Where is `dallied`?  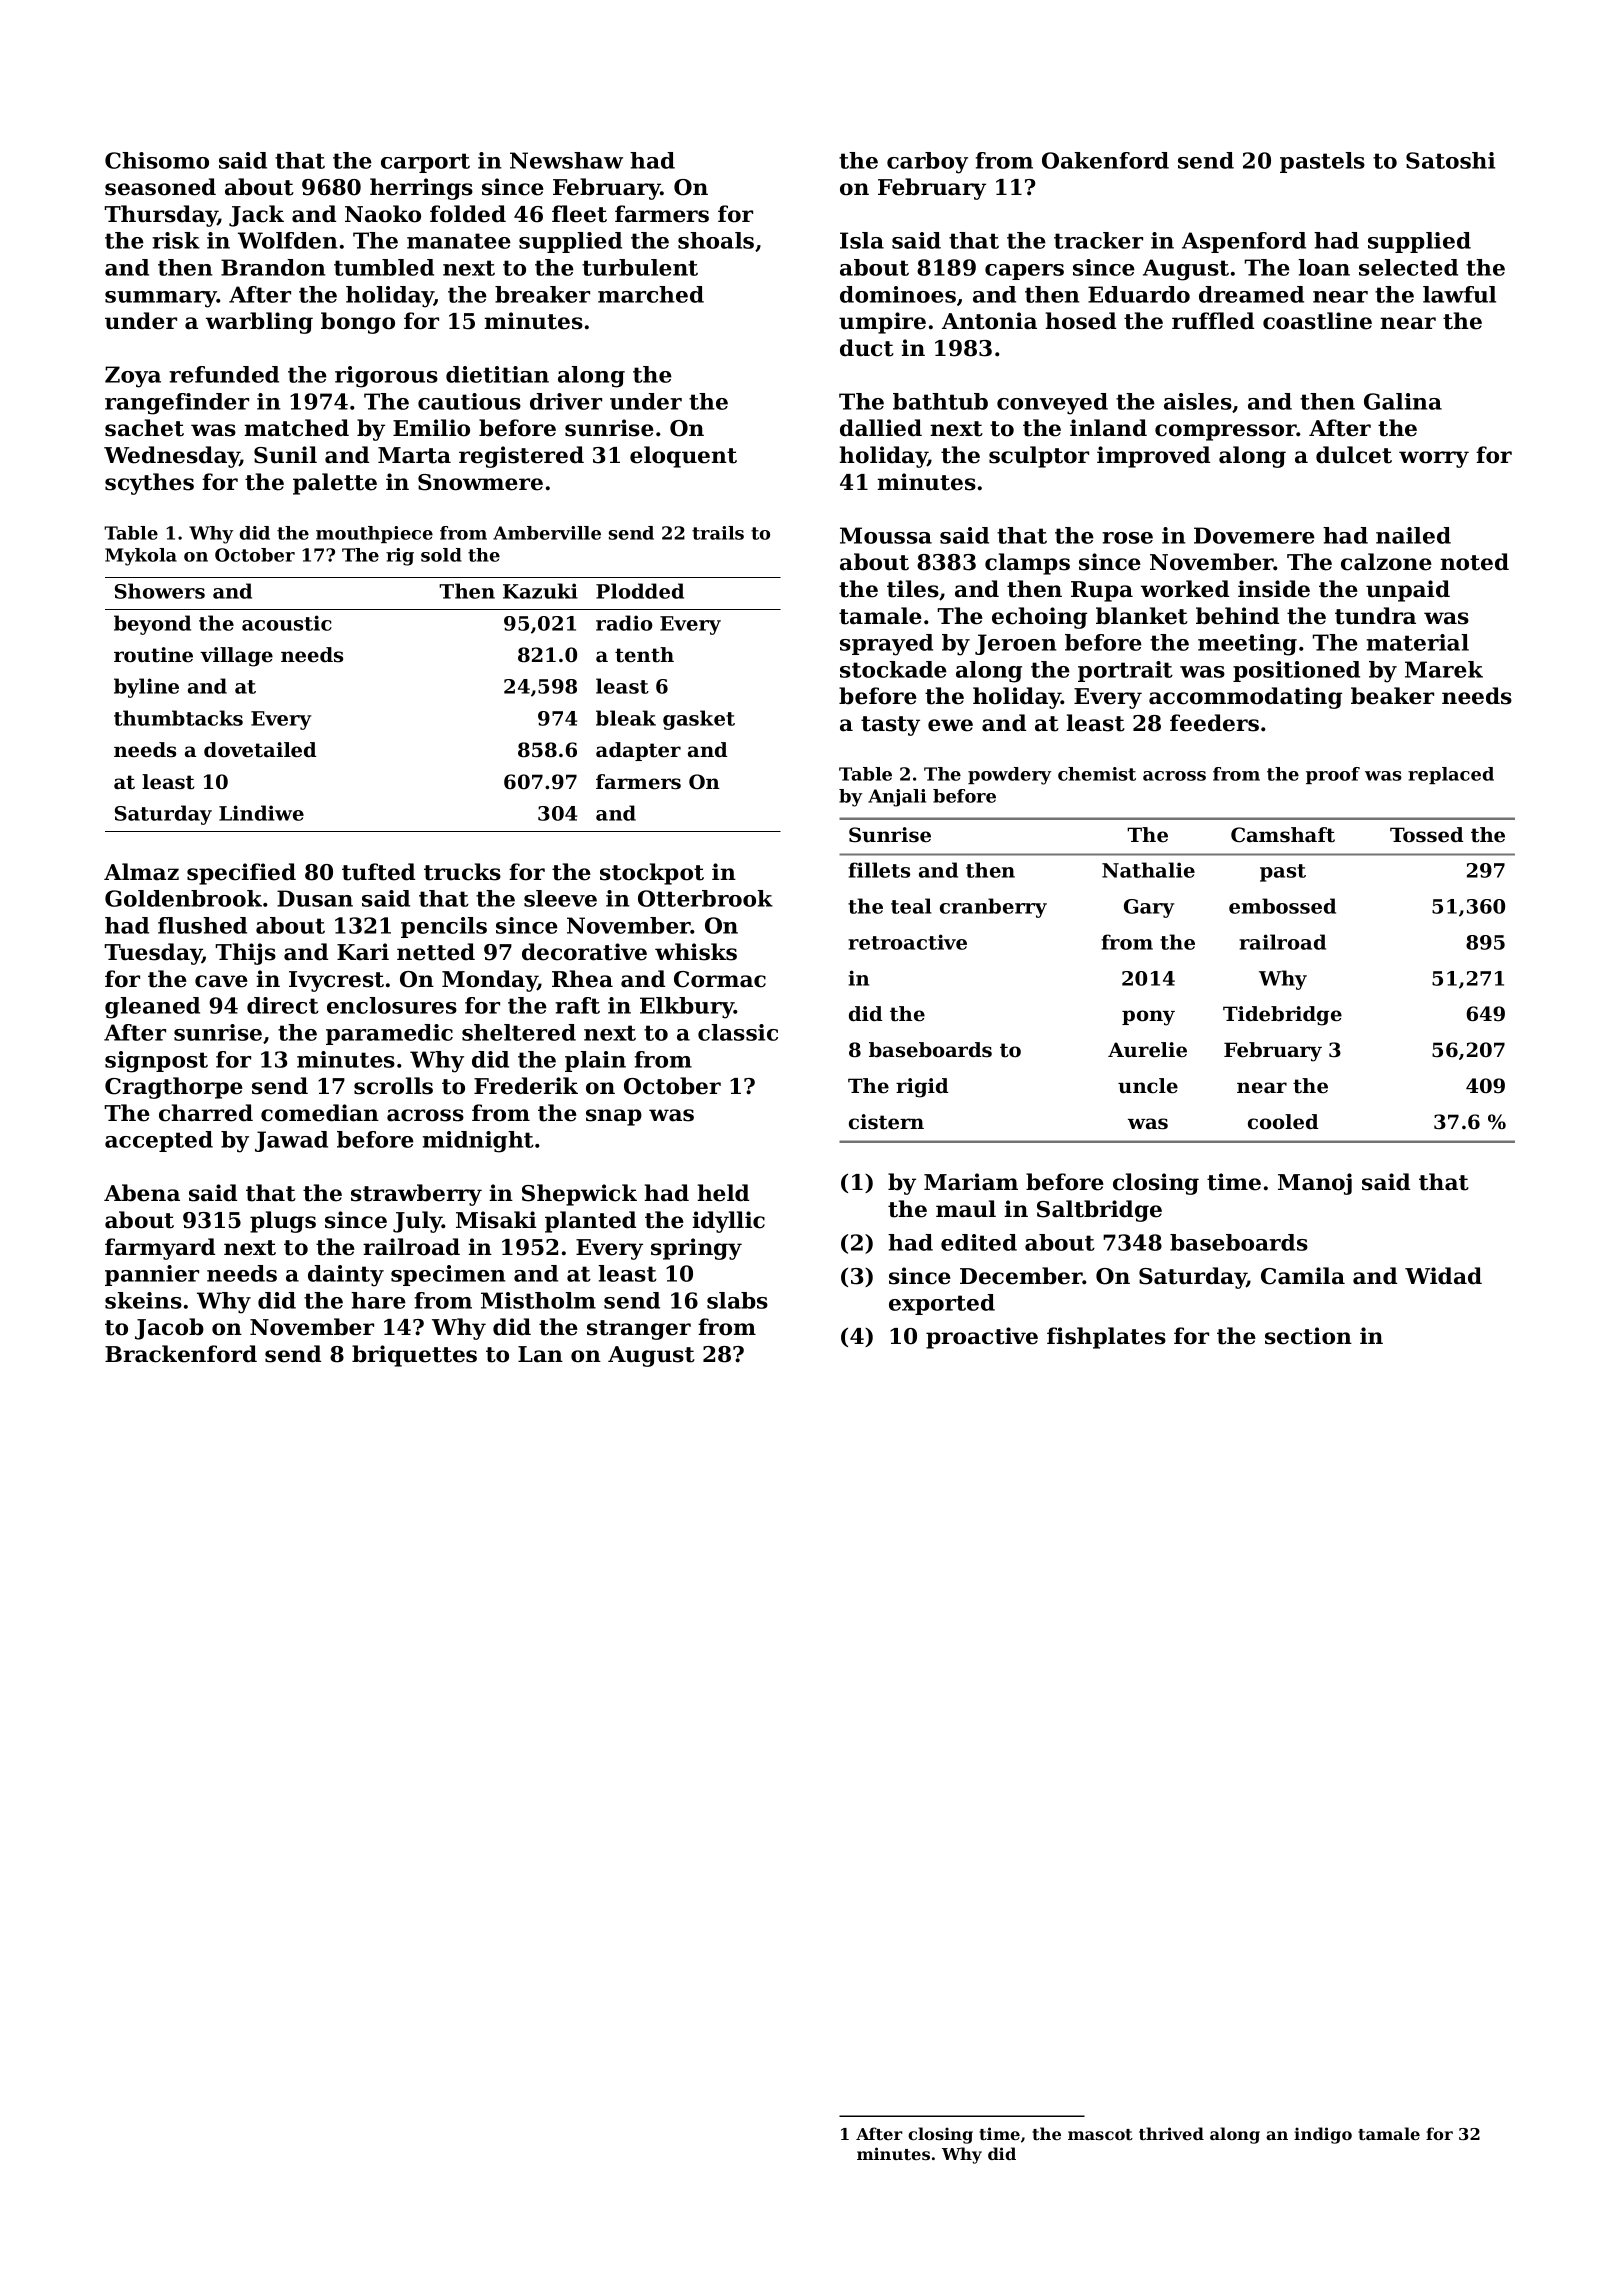 dallied is located at coordinates (881, 428).
